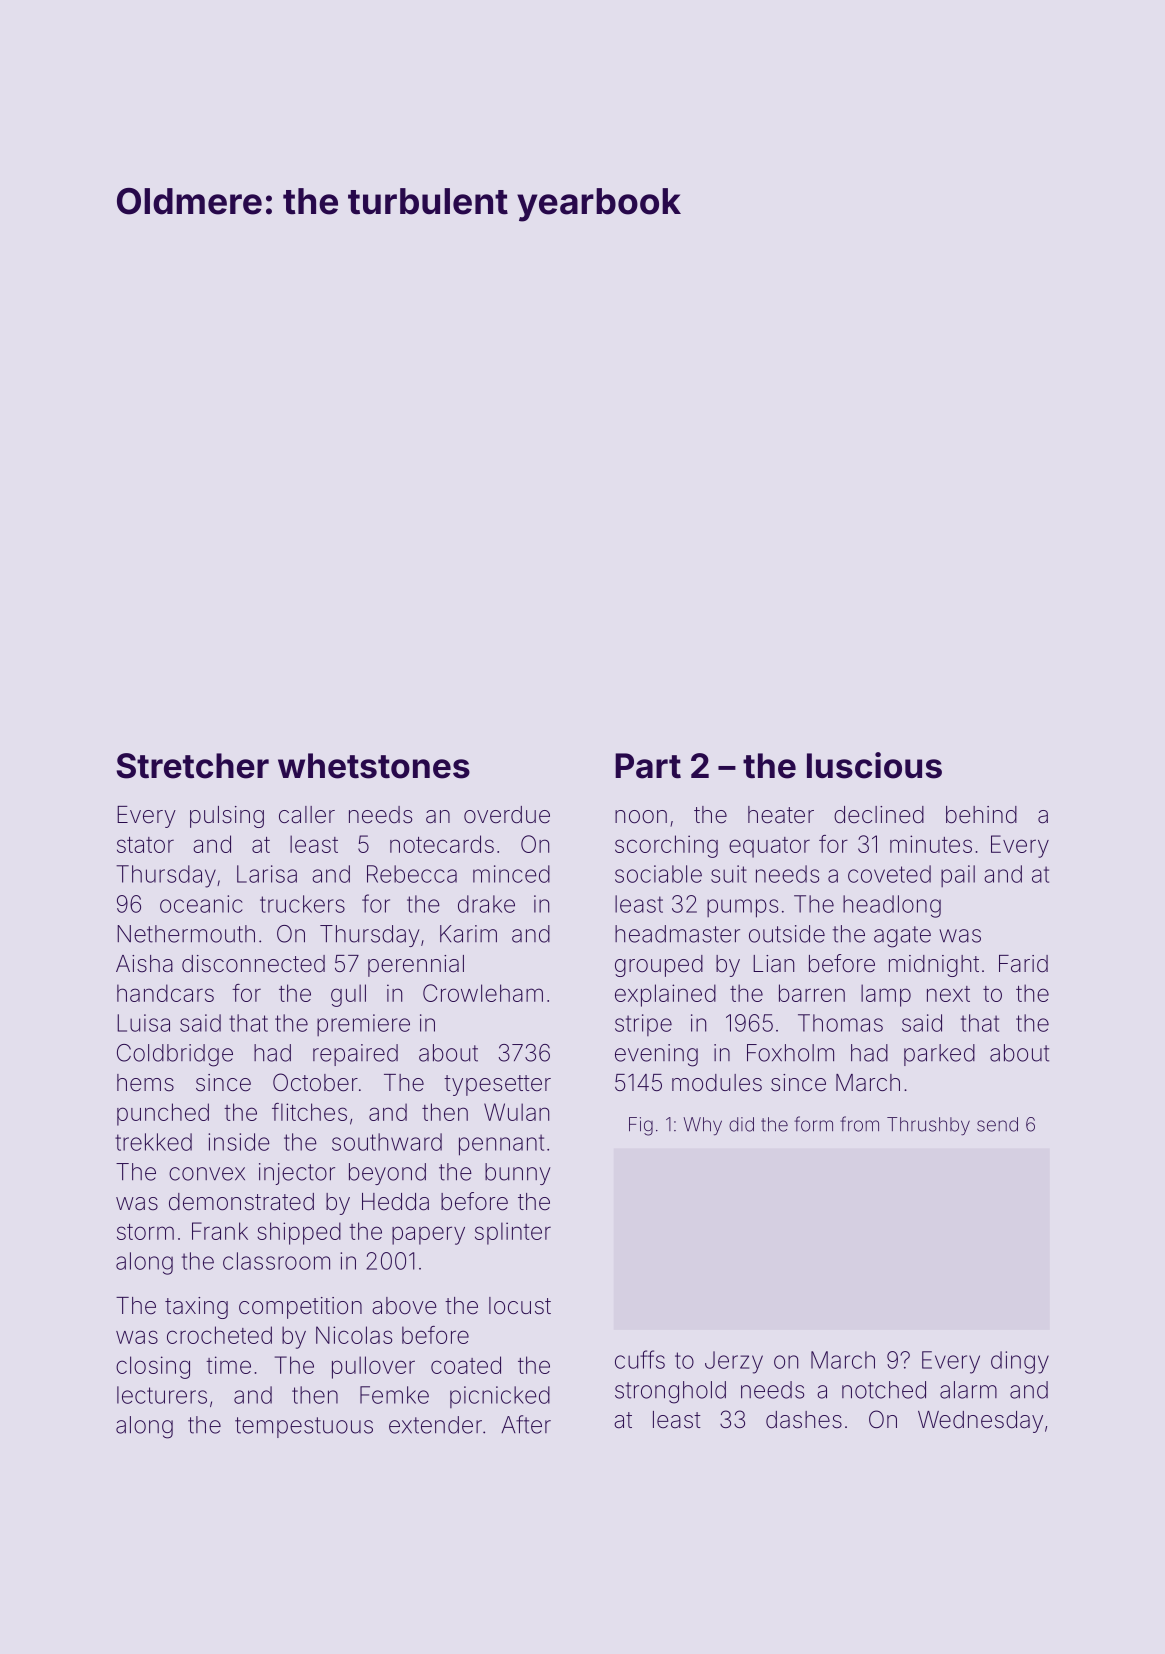 Image resolution: width=1165 pixels, height=1654 pixels. Describe the element at coordinates (192, 766) in the screenshot. I see `Stretcher` at that location.
